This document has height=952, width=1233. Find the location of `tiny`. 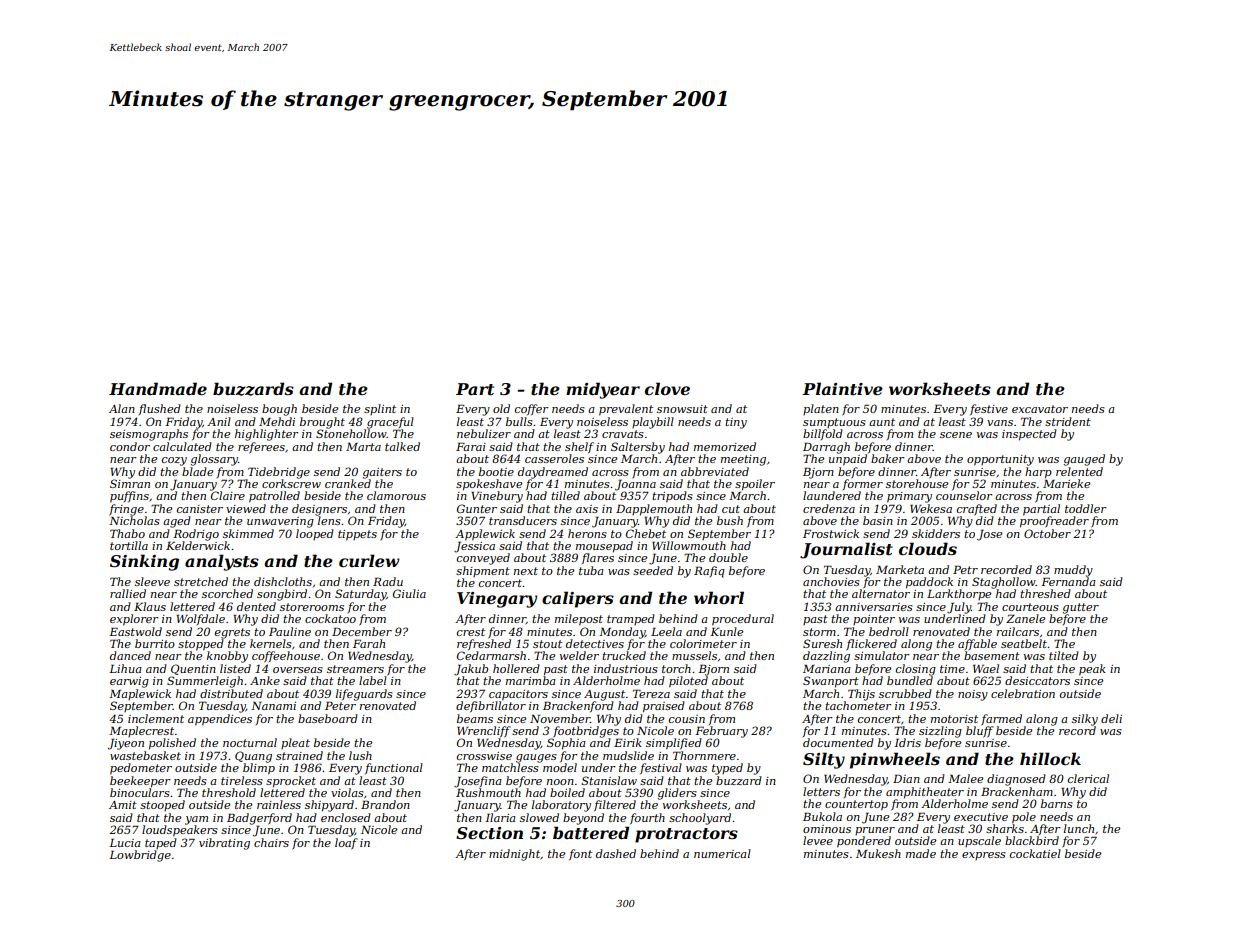

tiny is located at coordinates (736, 423).
